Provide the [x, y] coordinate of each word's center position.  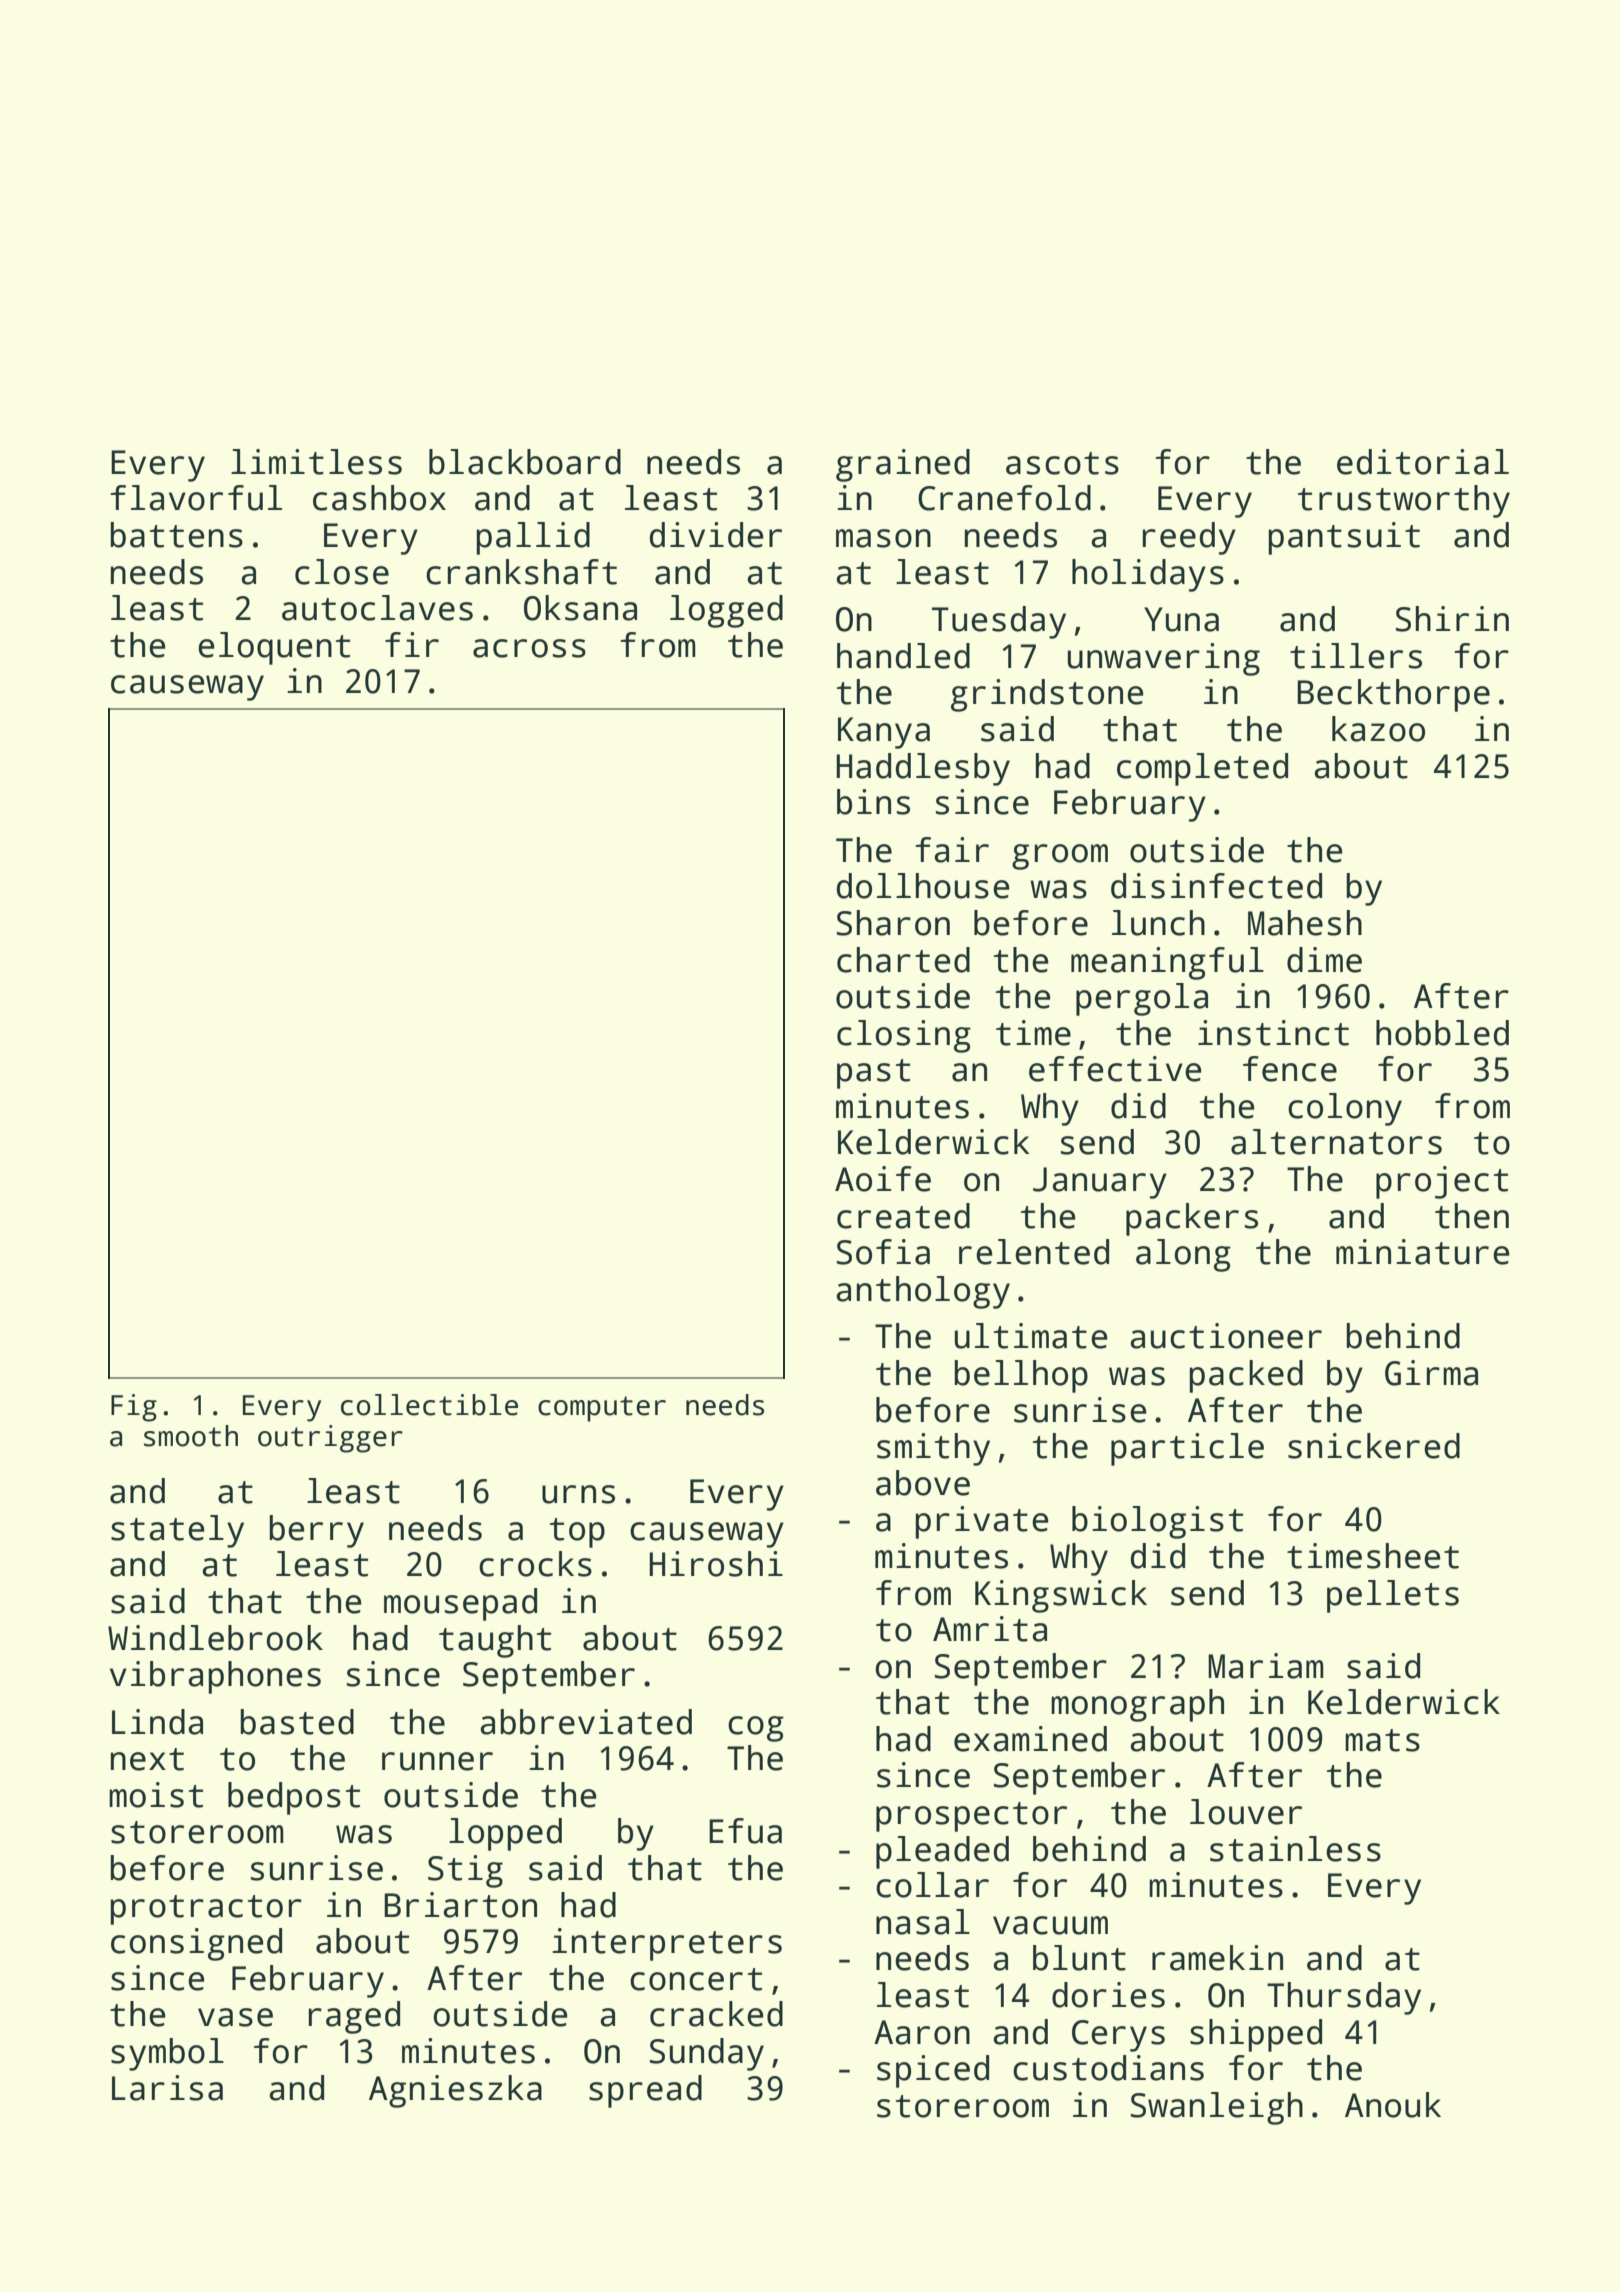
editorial [1423, 462]
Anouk [1393, 2105]
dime [1324, 960]
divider [716, 535]
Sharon [893, 923]
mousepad [460, 1604]
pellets [1393, 1596]
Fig [134, 1408]
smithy [933, 1449]
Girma [1431, 1373]
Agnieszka [455, 2091]
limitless [316, 462]
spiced [933, 2071]
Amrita [990, 1629]
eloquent [274, 648]
